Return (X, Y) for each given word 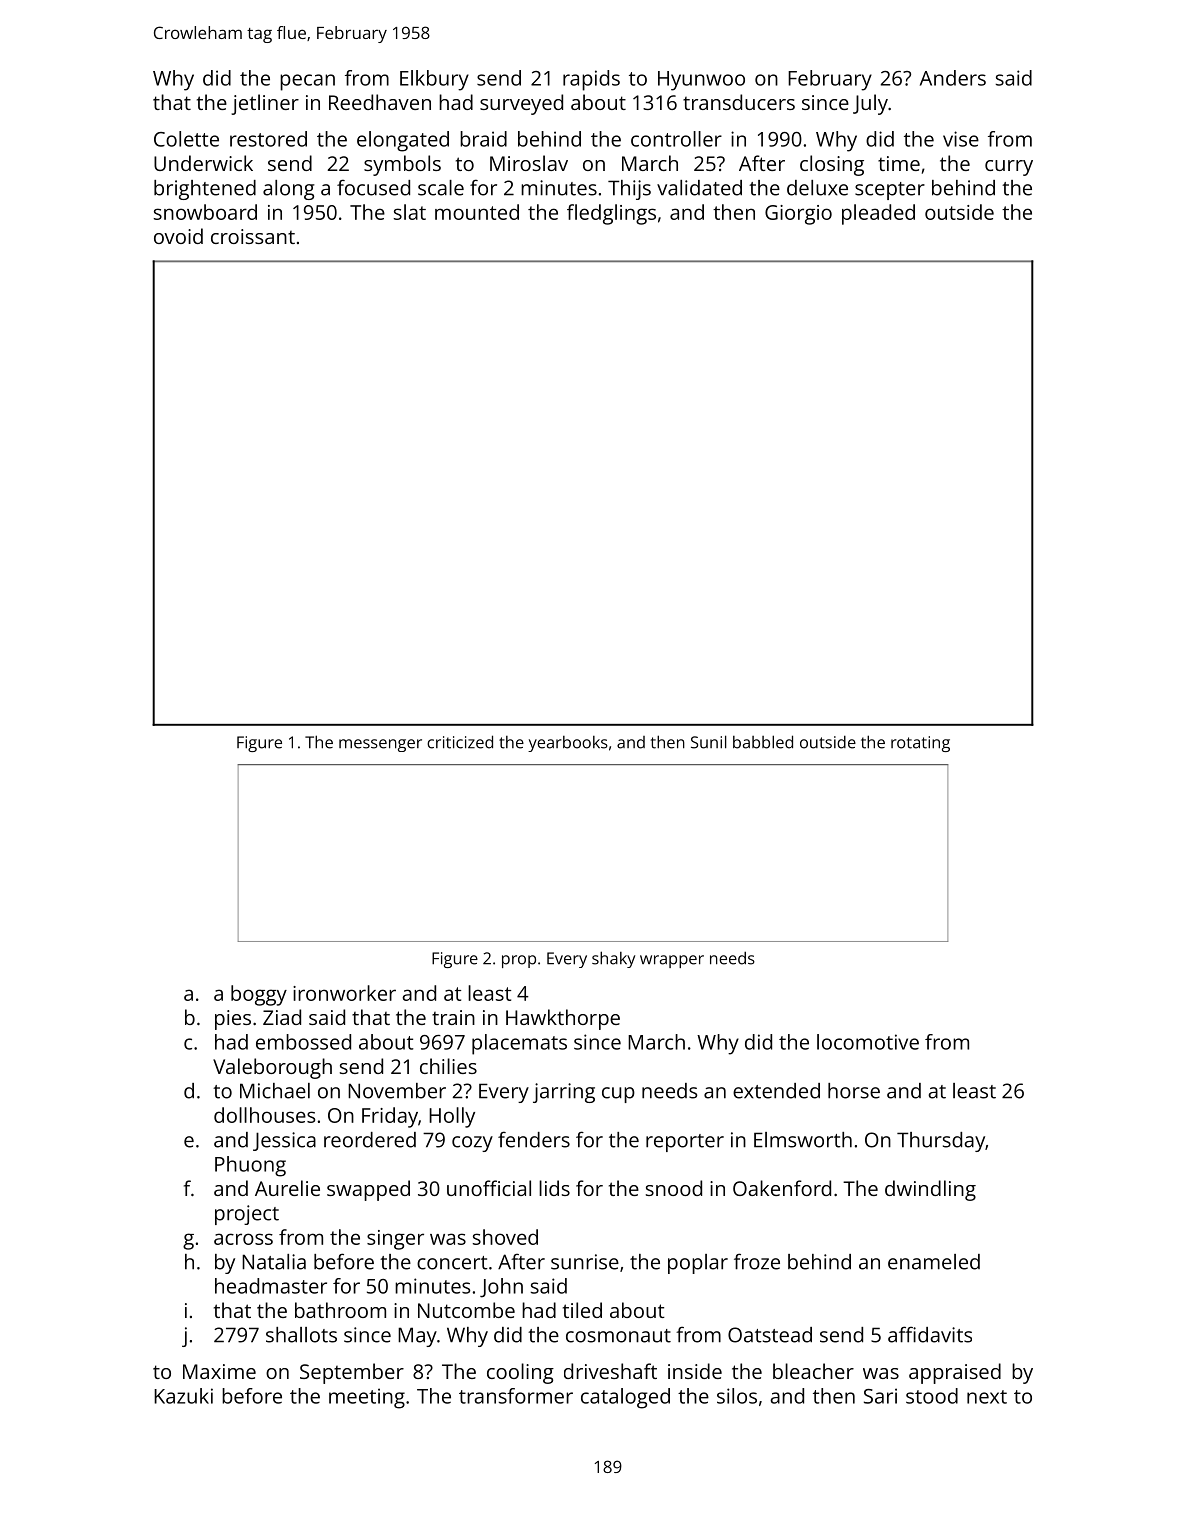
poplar (698, 1264)
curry (1009, 168)
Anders (953, 78)
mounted (477, 212)
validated (699, 188)
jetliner (265, 104)
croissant (253, 236)
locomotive (868, 1042)
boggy (259, 995)
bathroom (340, 1310)
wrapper (672, 961)
